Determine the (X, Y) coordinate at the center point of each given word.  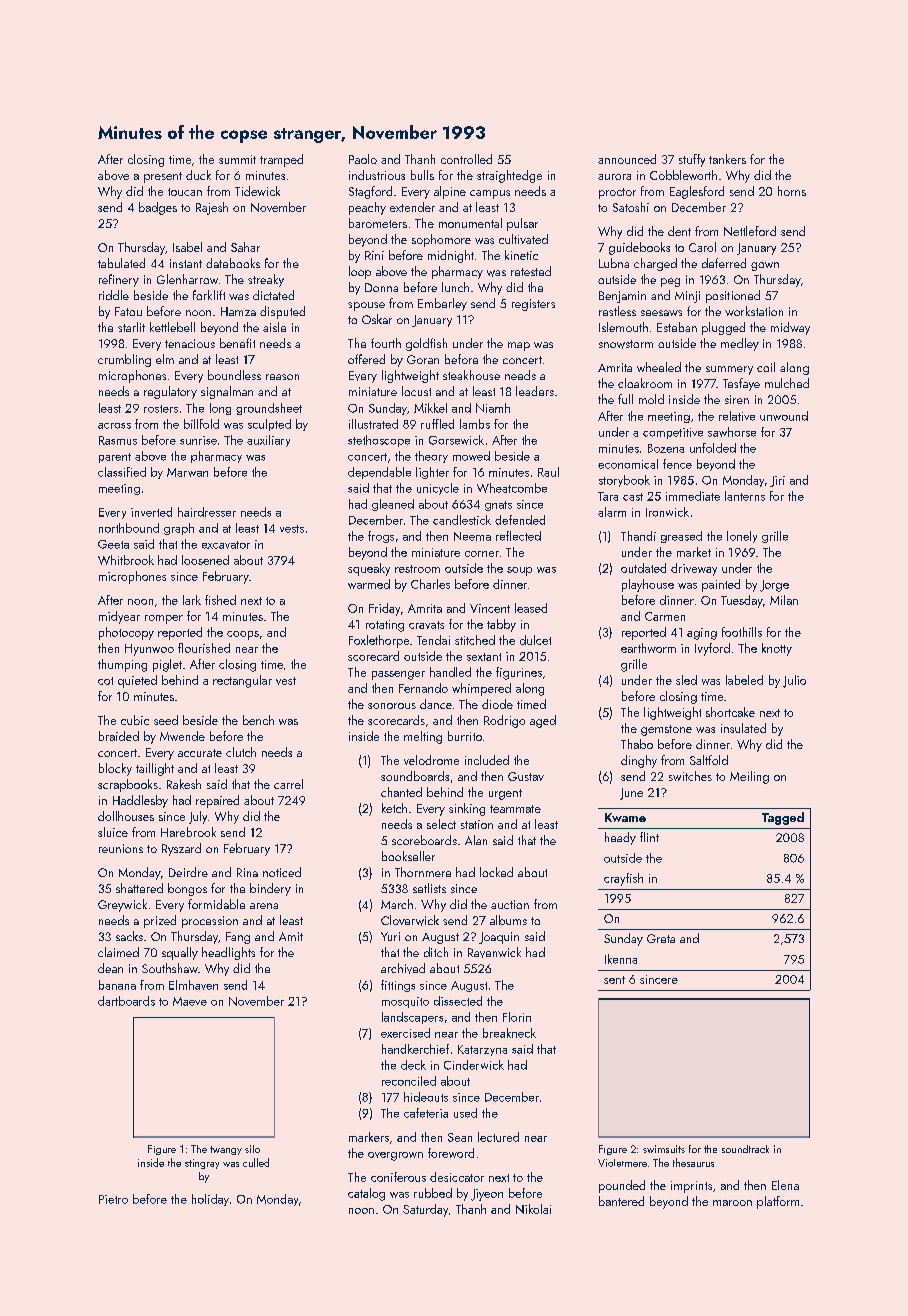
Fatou (128, 311)
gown (765, 266)
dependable (379, 473)
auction (510, 904)
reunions (121, 848)
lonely (742, 537)
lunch (455, 287)
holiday (210, 1200)
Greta (661, 938)
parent (115, 458)
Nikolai (533, 1209)
